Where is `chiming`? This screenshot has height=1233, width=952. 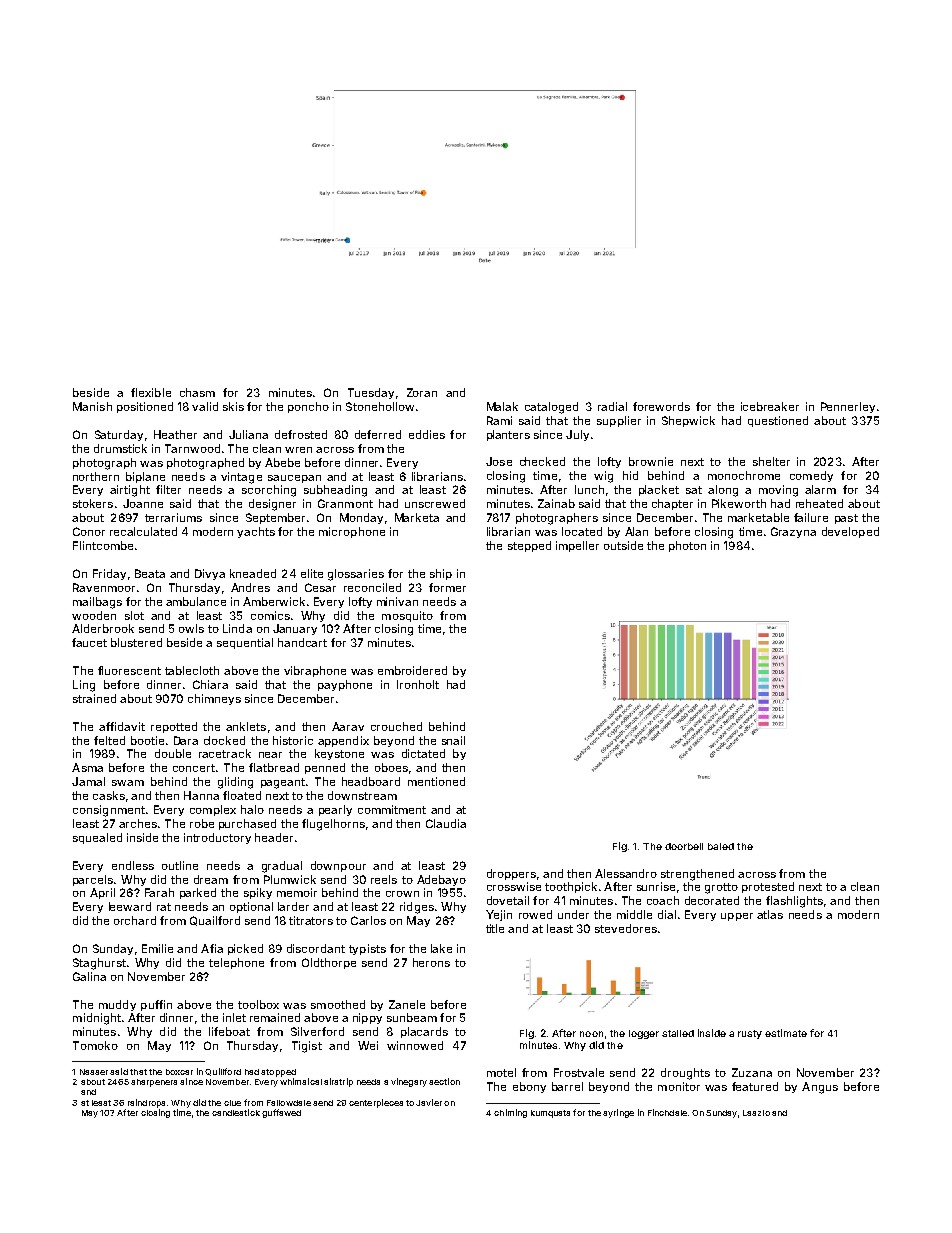
chiming is located at coordinates (510, 1113).
